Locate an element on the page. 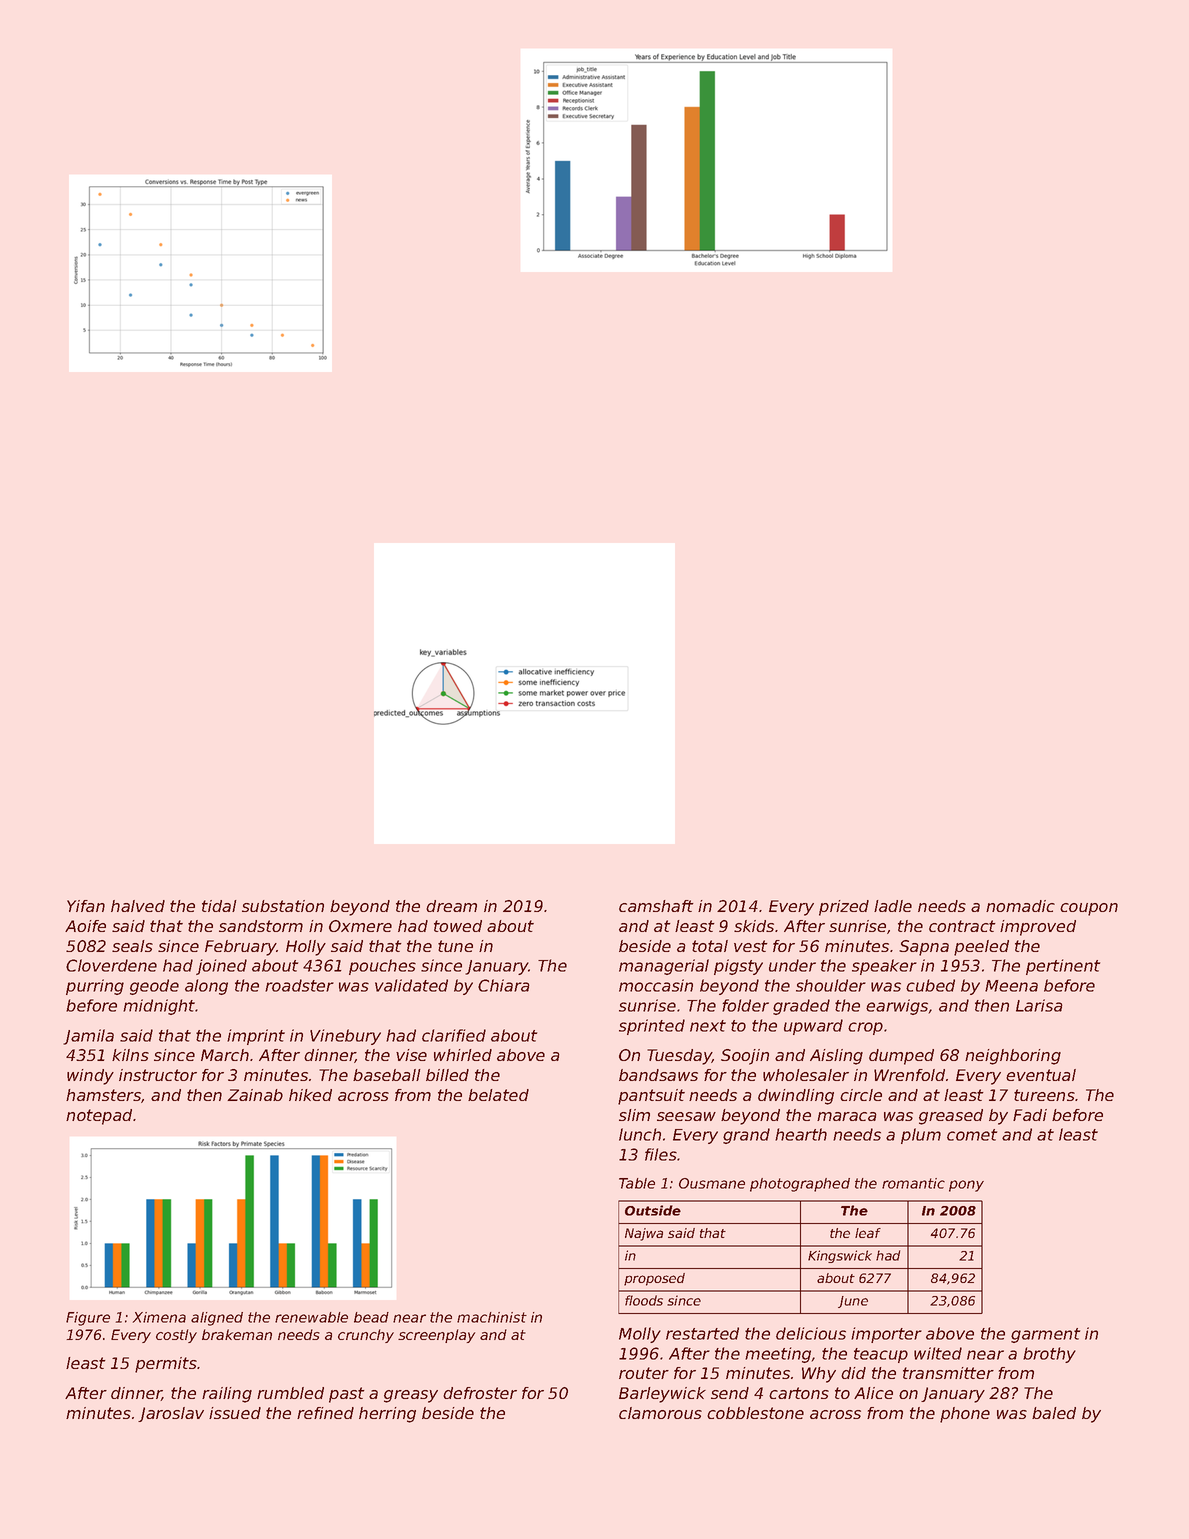 This page has width=1189, height=1539. phone is located at coordinates (965, 1415).
